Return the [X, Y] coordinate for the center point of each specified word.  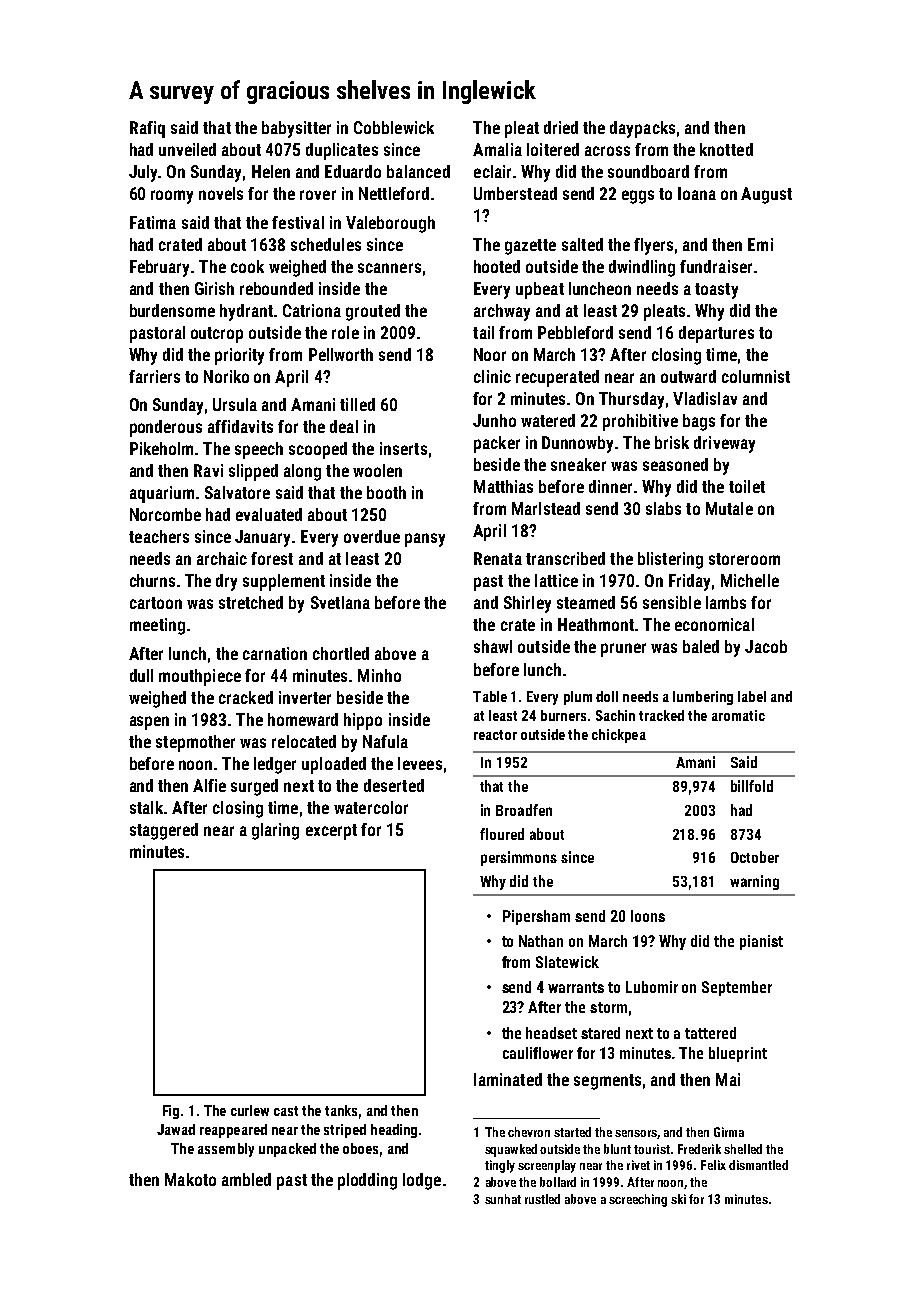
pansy [425, 540]
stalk [146, 807]
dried [561, 127]
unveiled [187, 149]
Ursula [235, 404]
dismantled [758, 1165]
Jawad [176, 1129]
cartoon [156, 603]
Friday [689, 582]
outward [688, 376]
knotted [726, 149]
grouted [373, 312]
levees [420, 763]
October [755, 857]
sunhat [503, 1199]
